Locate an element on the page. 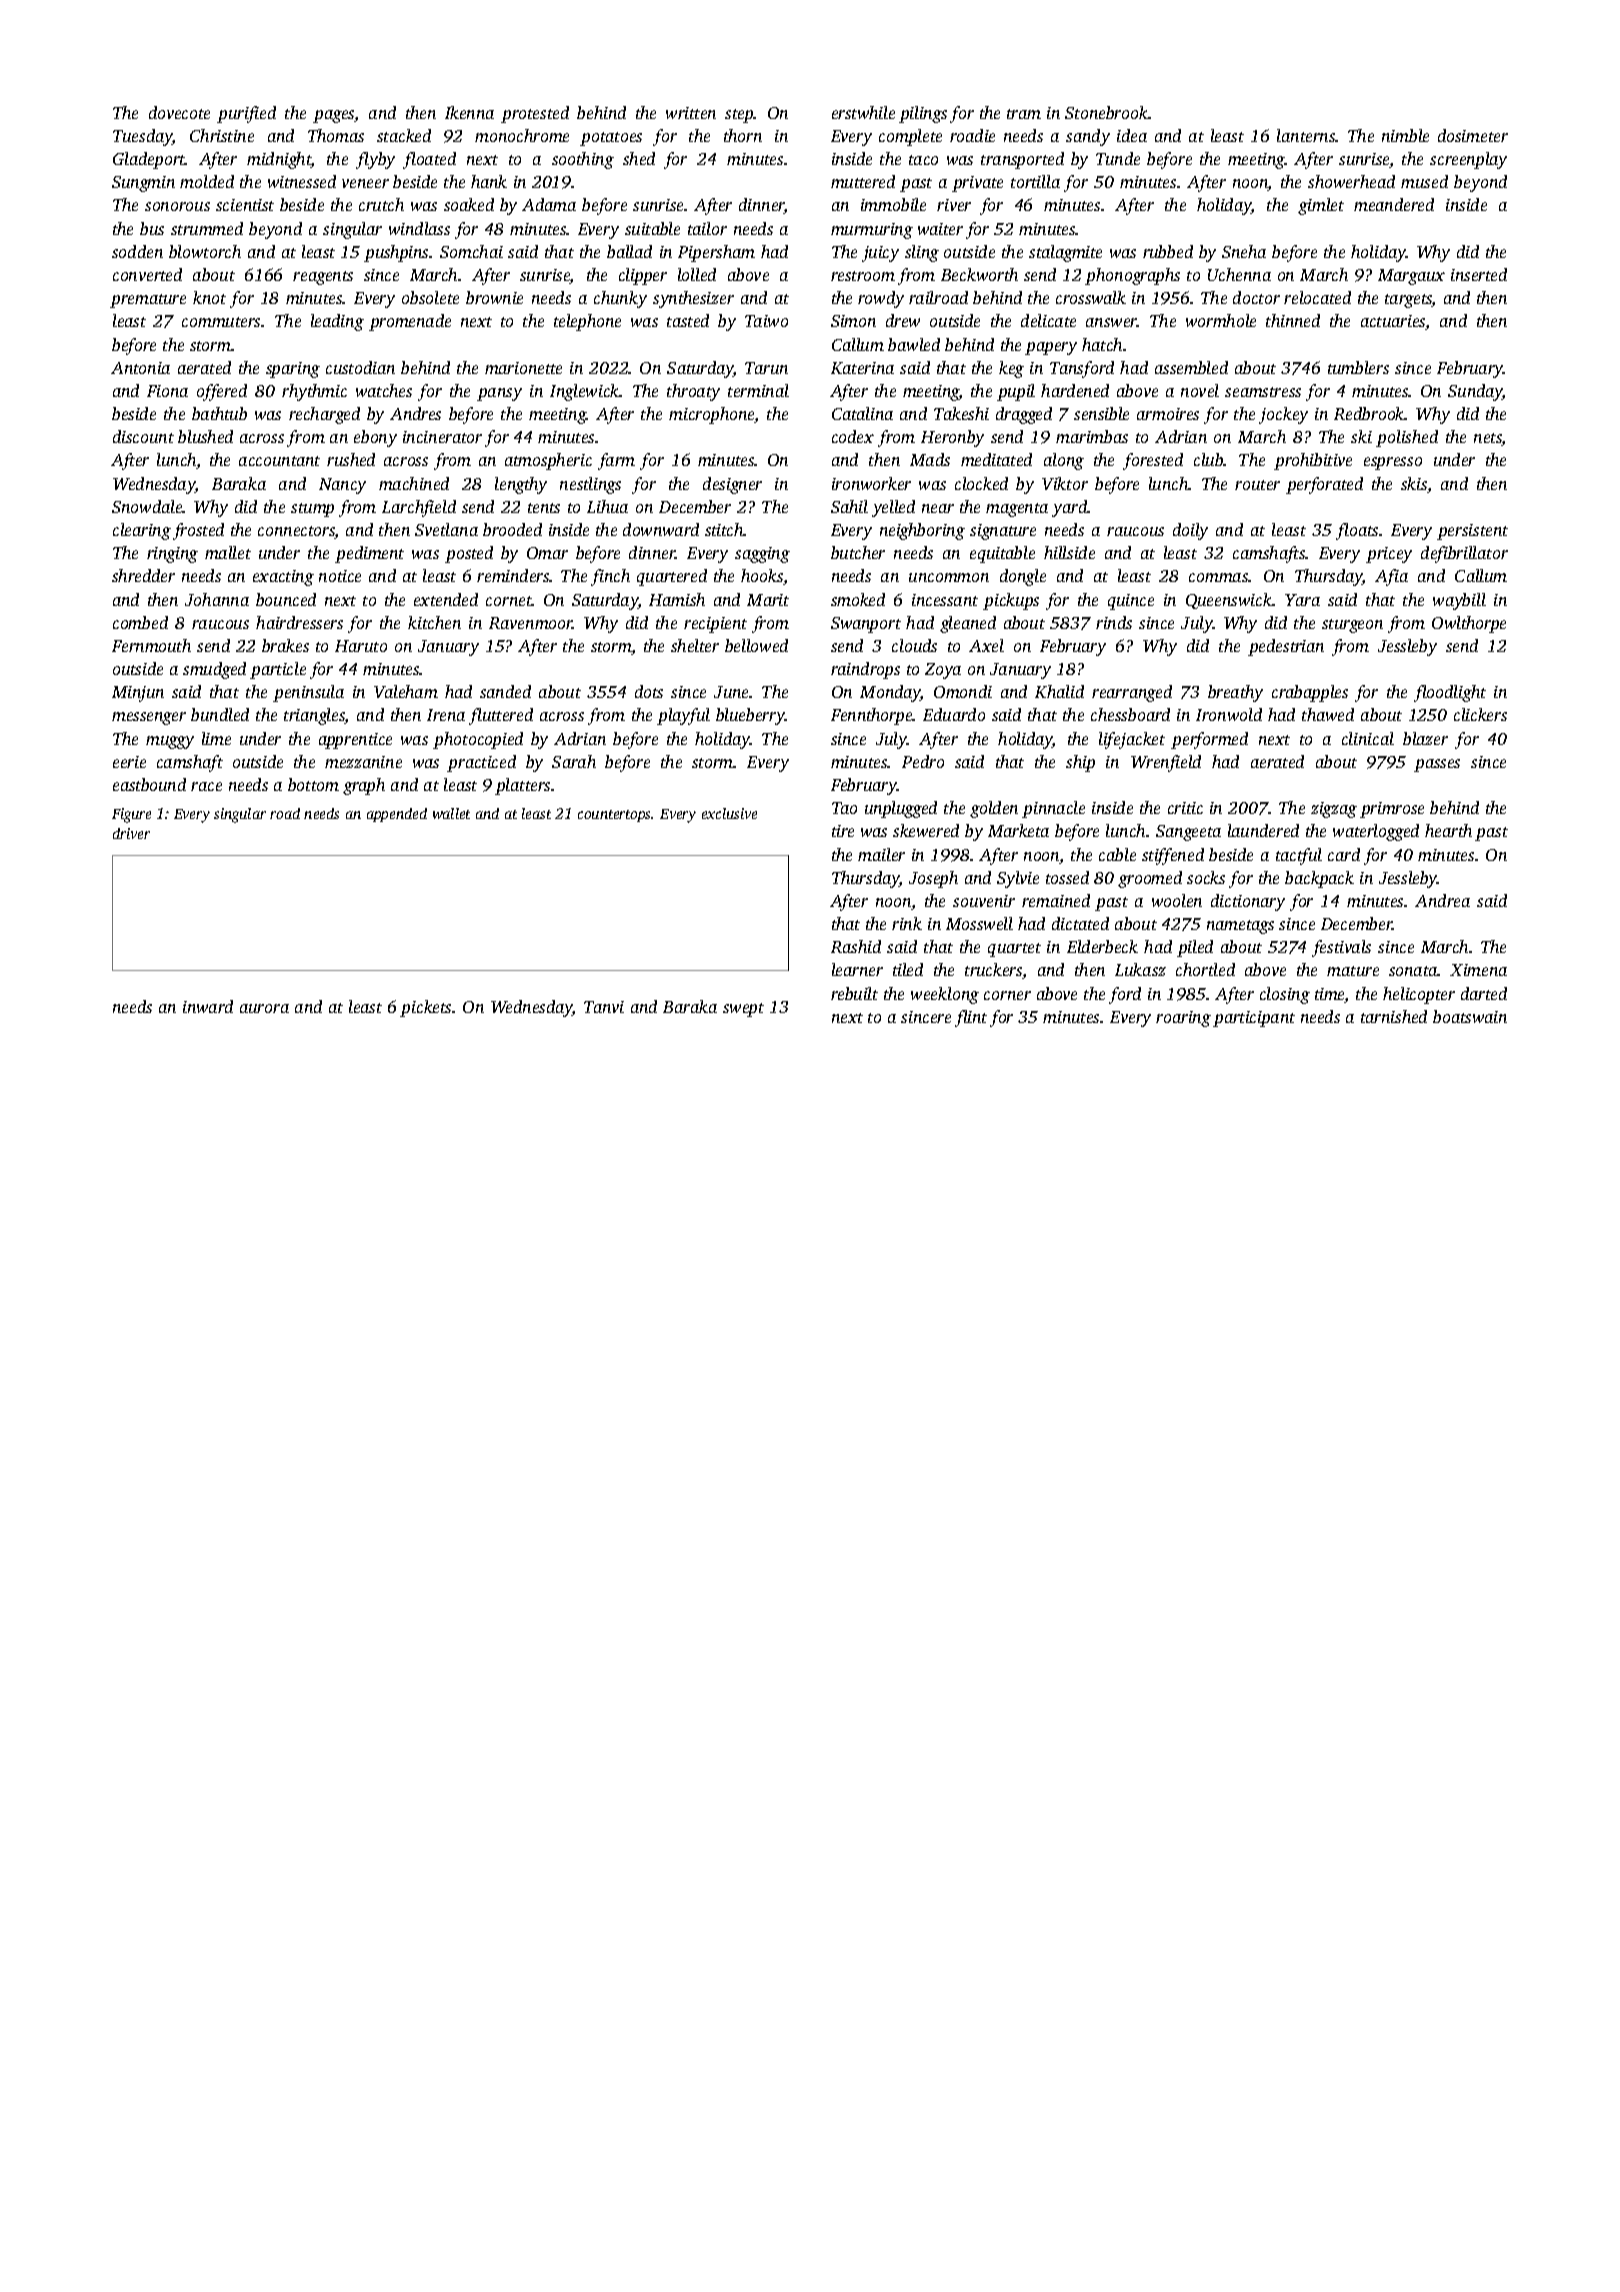 This page has width=1620, height=2292. Stonebrook is located at coordinates (1106, 112).
